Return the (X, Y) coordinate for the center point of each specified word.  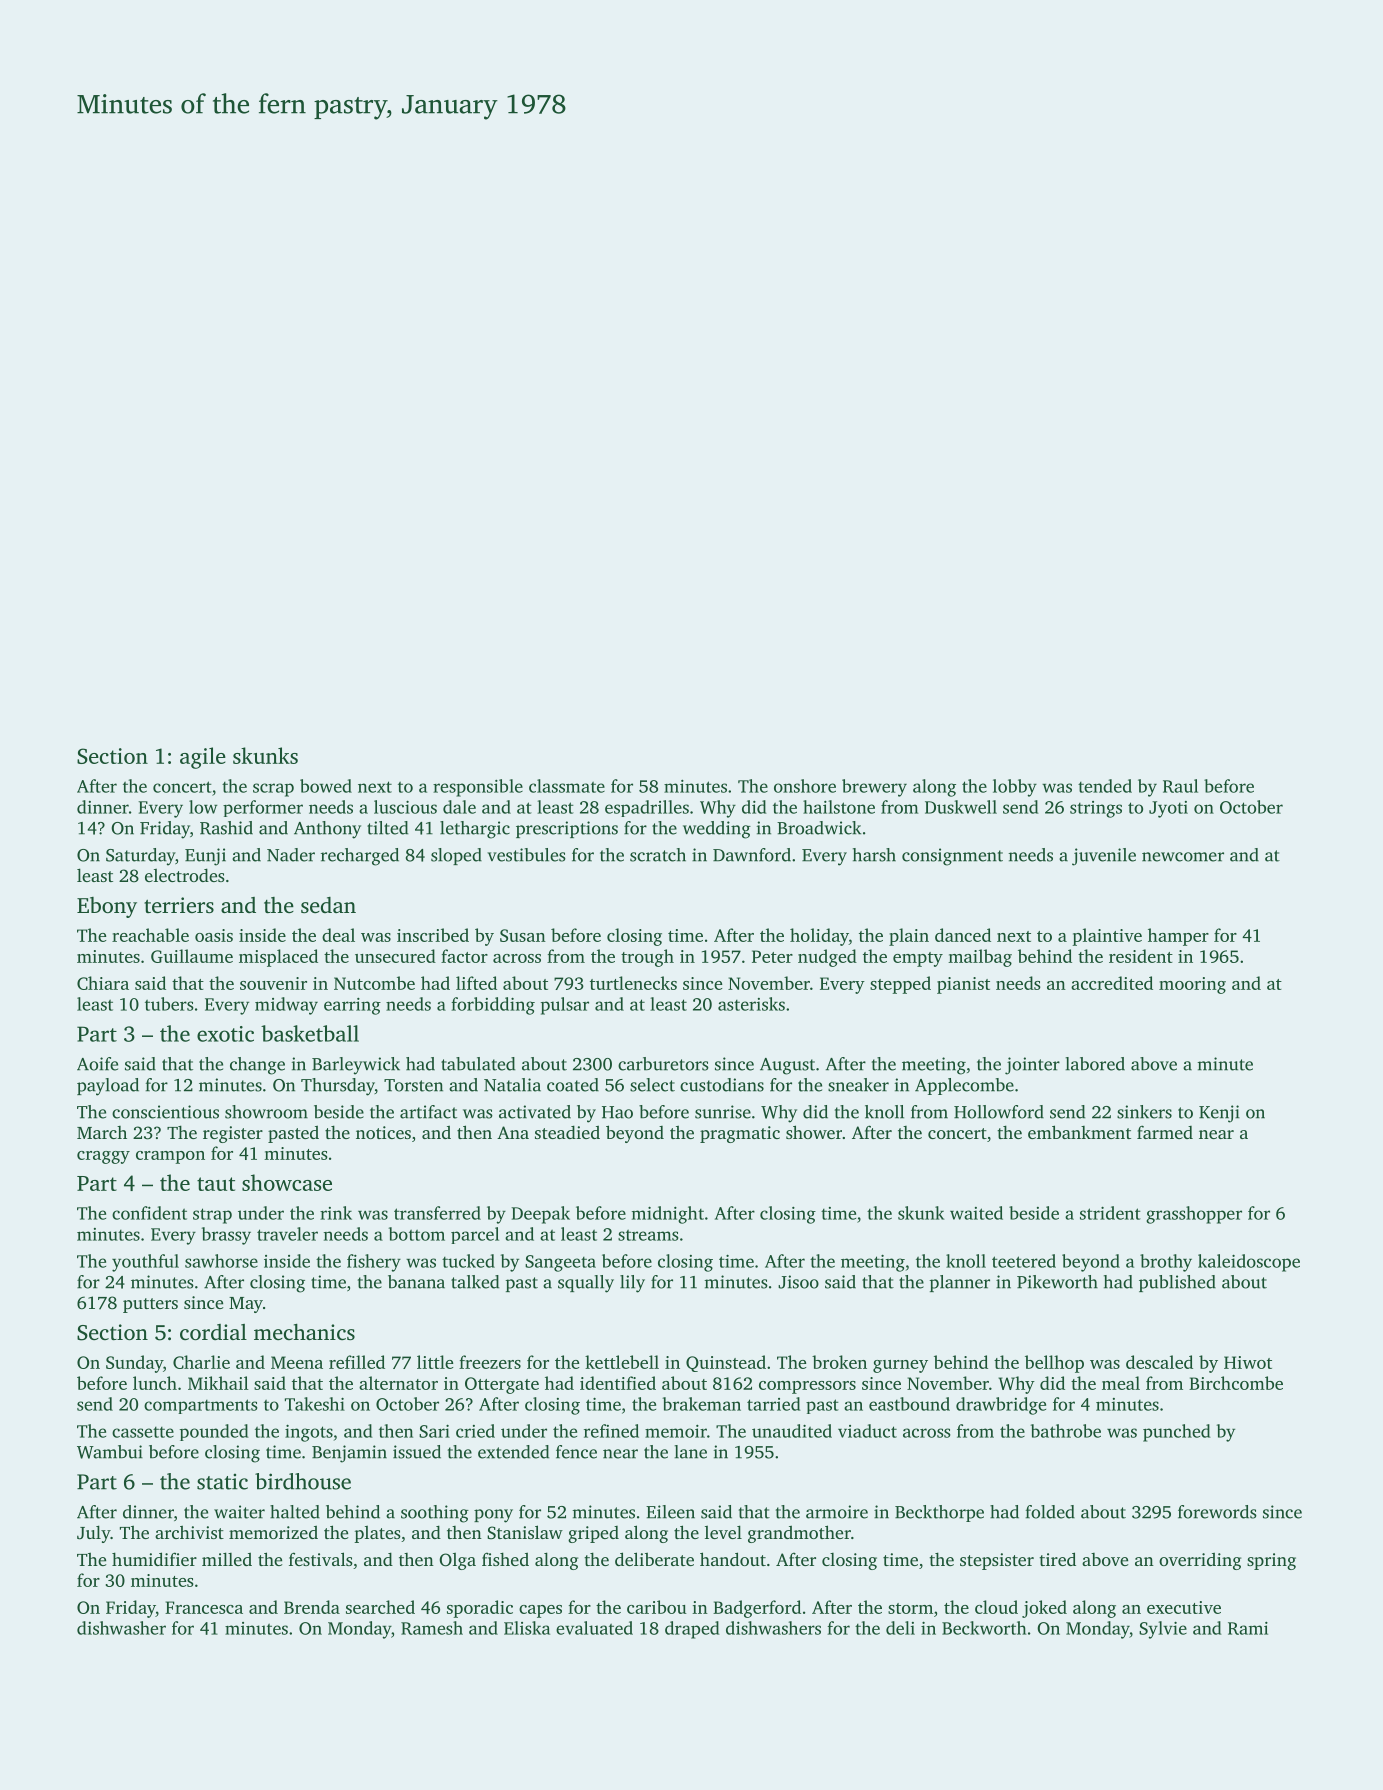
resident (1141, 956)
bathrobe (1066, 1431)
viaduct (867, 1431)
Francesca (204, 1607)
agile (203, 758)
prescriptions (567, 829)
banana (416, 1282)
